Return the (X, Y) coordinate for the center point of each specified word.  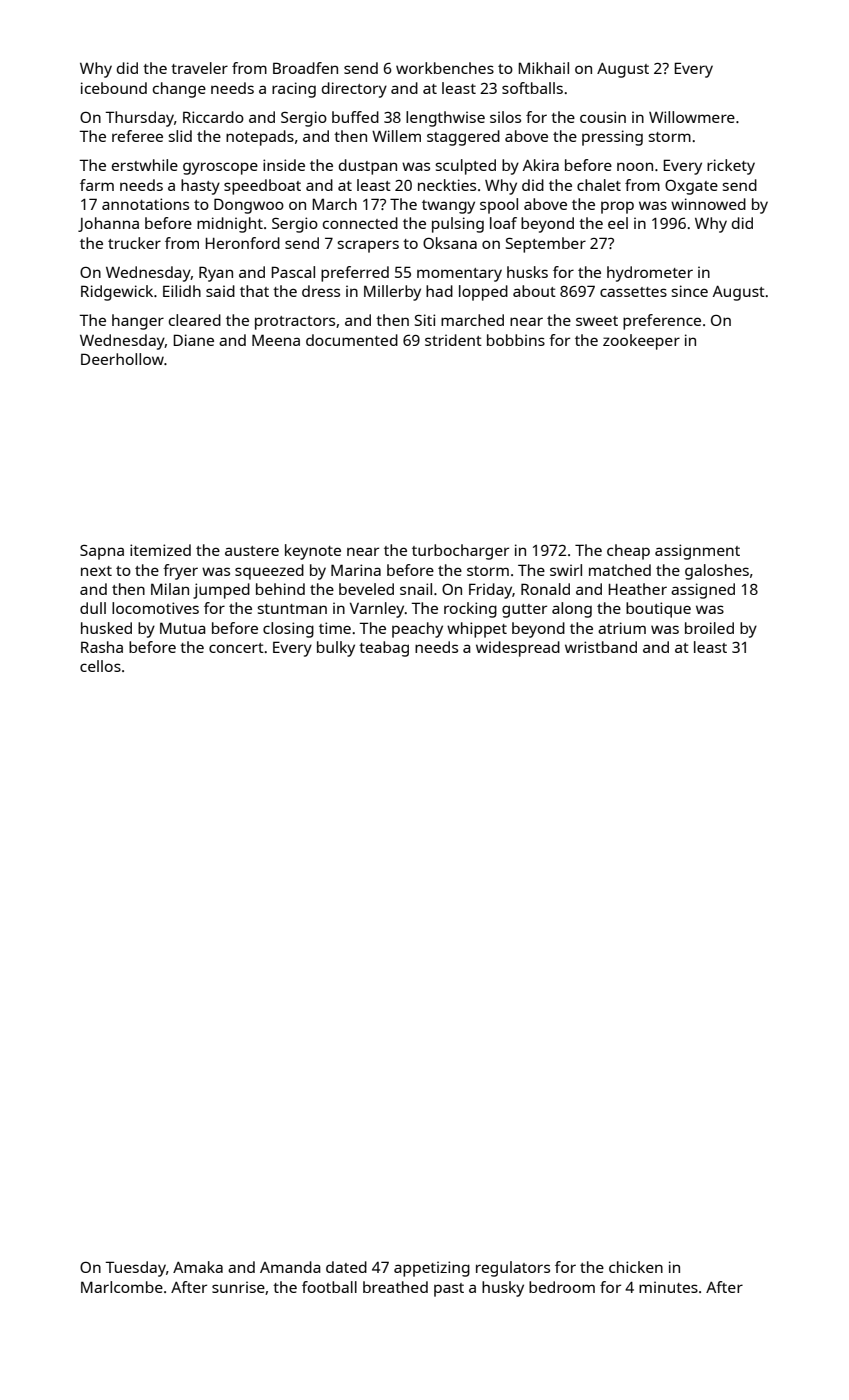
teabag (384, 649)
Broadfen (305, 68)
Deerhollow (122, 359)
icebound (114, 88)
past (449, 1290)
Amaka (198, 1267)
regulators (513, 1269)
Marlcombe (122, 1287)
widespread (518, 649)
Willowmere (692, 117)
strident (453, 340)
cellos (100, 666)
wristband (601, 647)
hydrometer (650, 274)
